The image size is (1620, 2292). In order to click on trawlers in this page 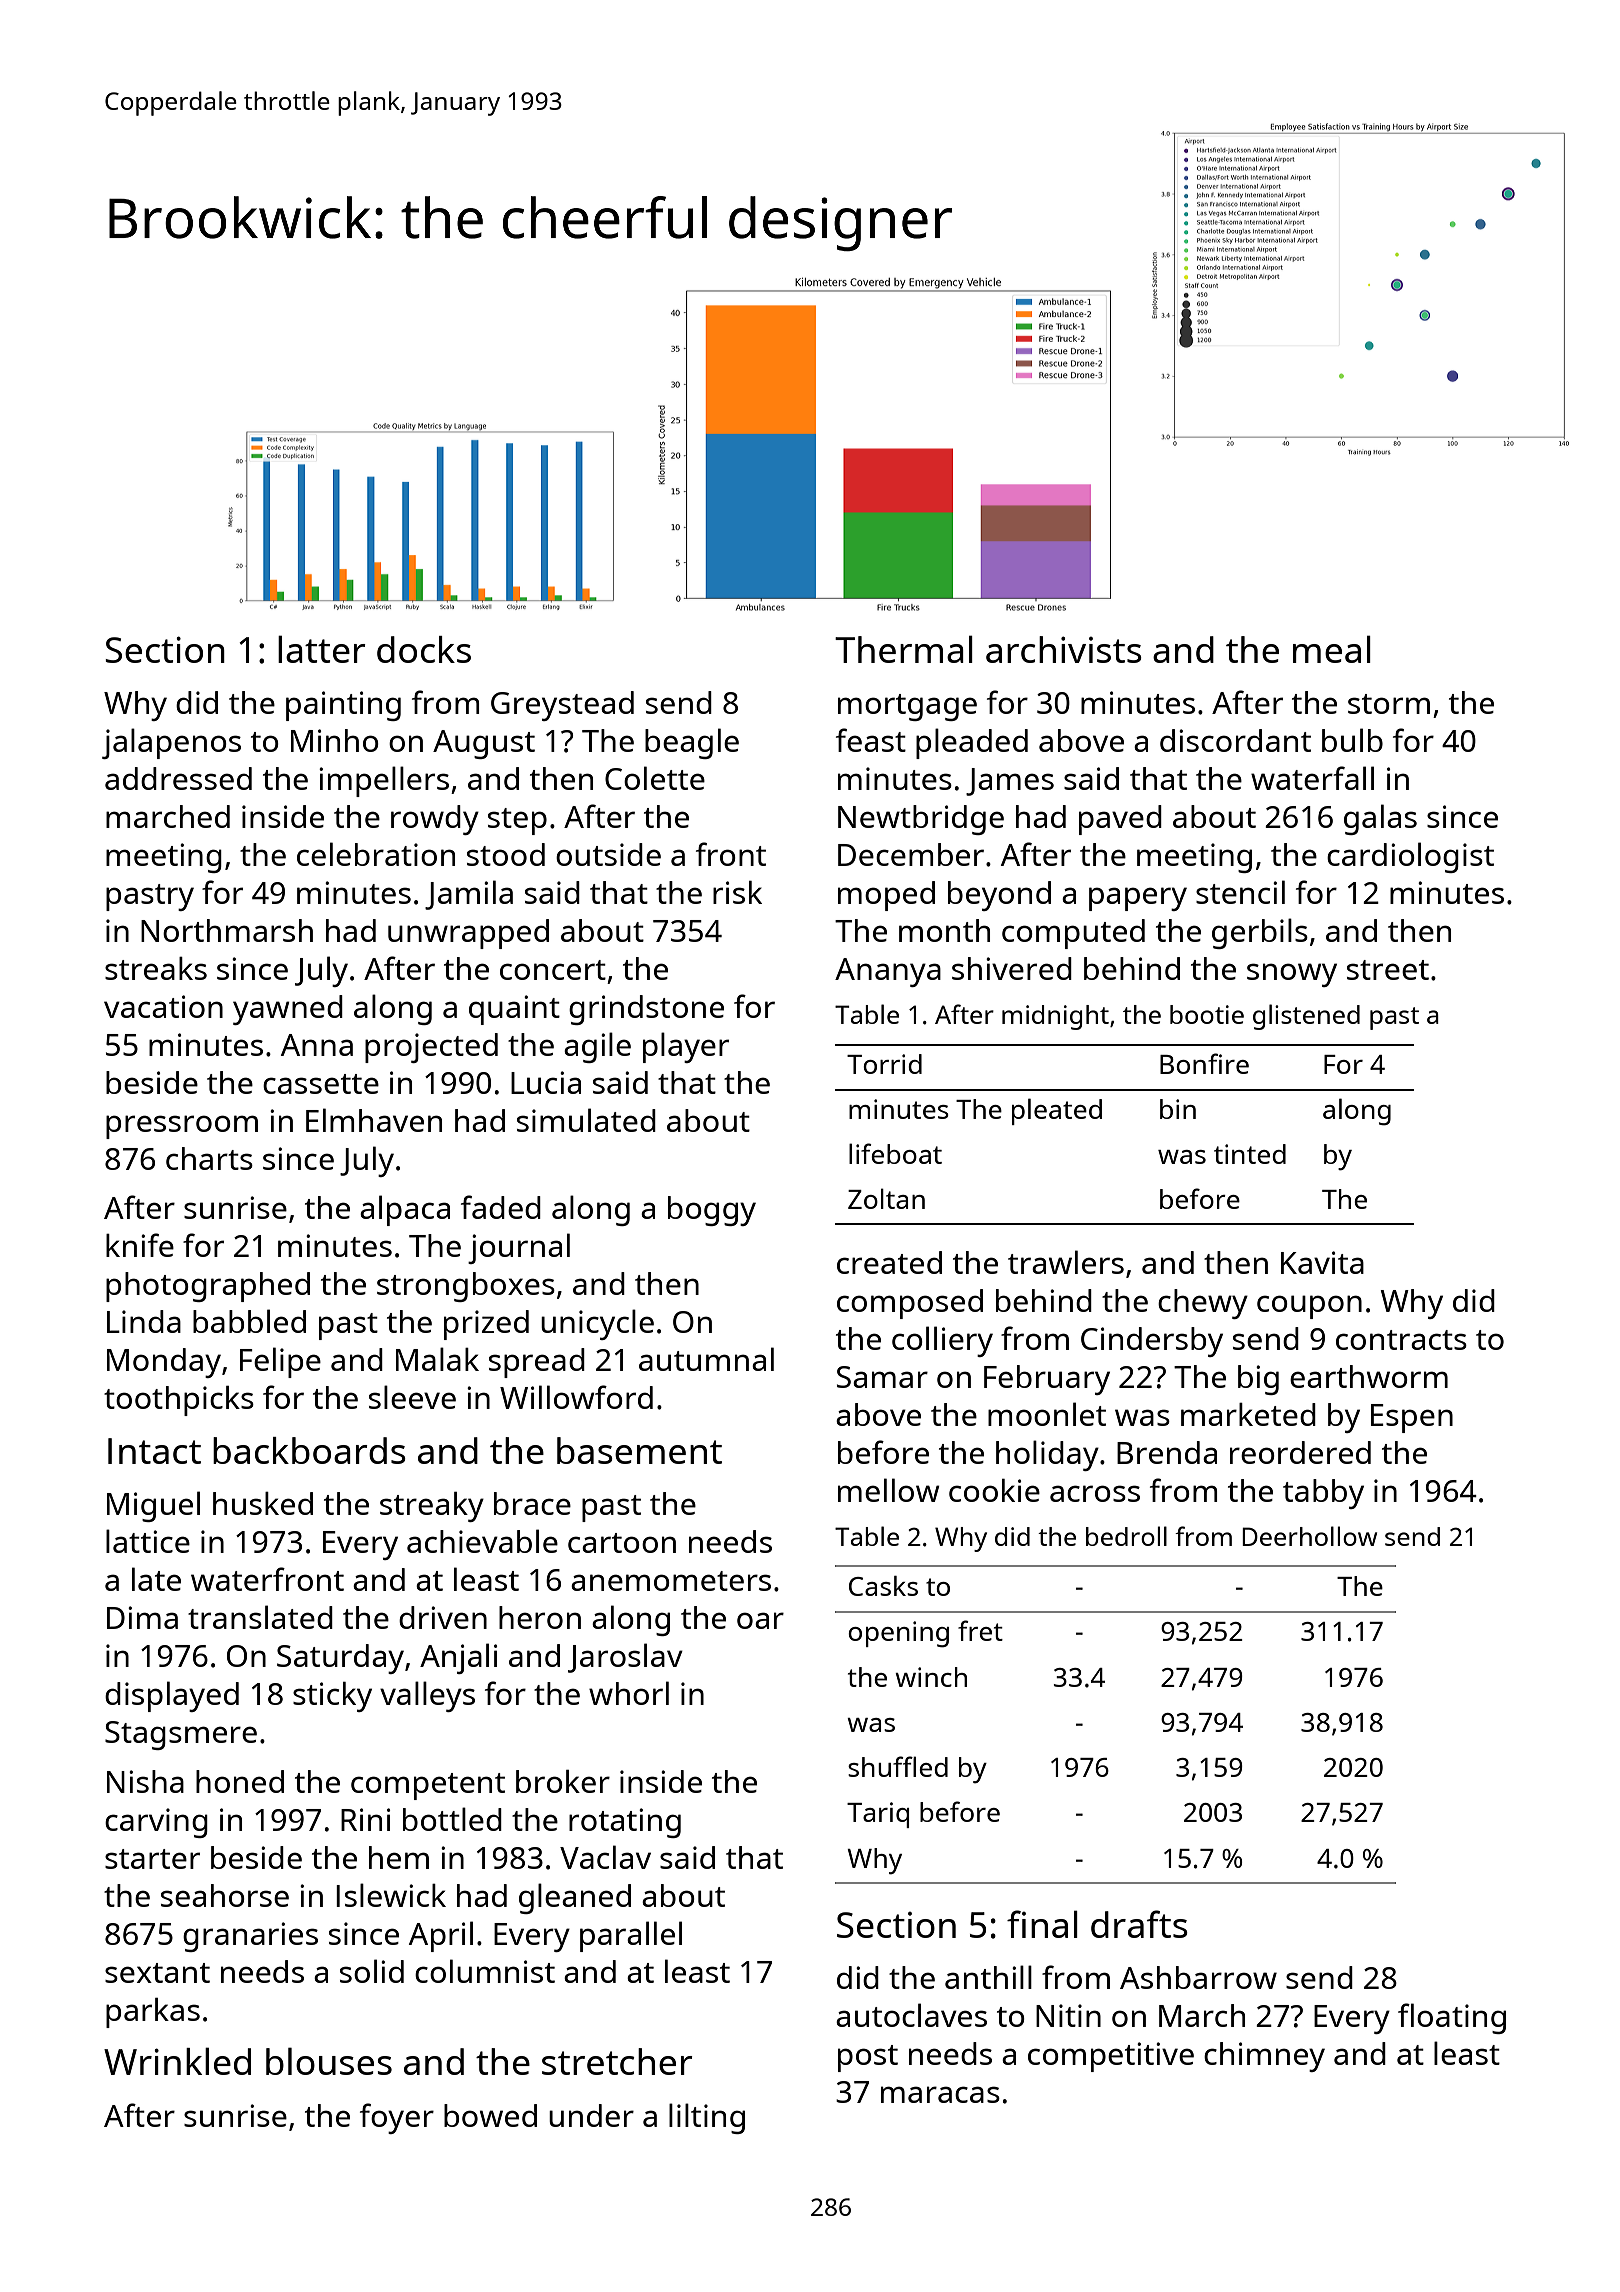, I will do `click(1066, 1262)`.
